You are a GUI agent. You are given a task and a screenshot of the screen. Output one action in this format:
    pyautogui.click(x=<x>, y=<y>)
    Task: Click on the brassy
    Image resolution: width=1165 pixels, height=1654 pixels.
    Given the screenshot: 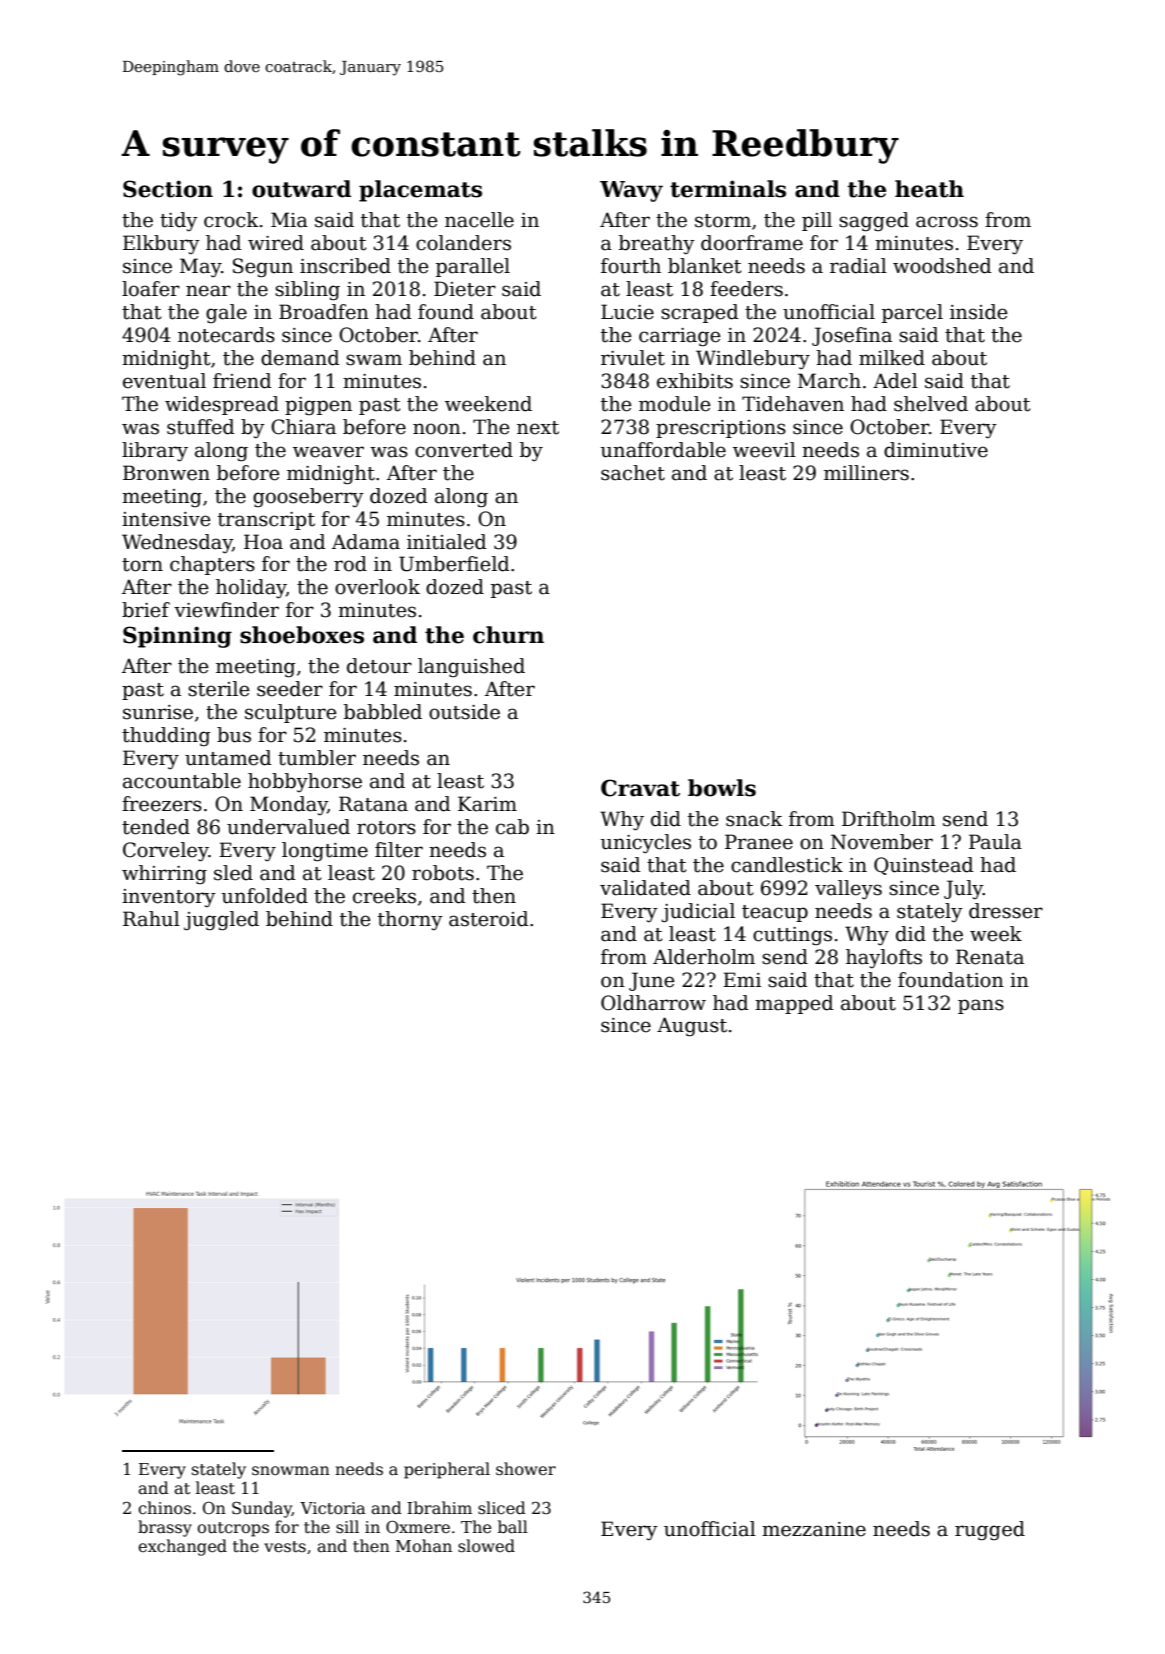 What is the action you would take?
    pyautogui.click(x=165, y=1528)
